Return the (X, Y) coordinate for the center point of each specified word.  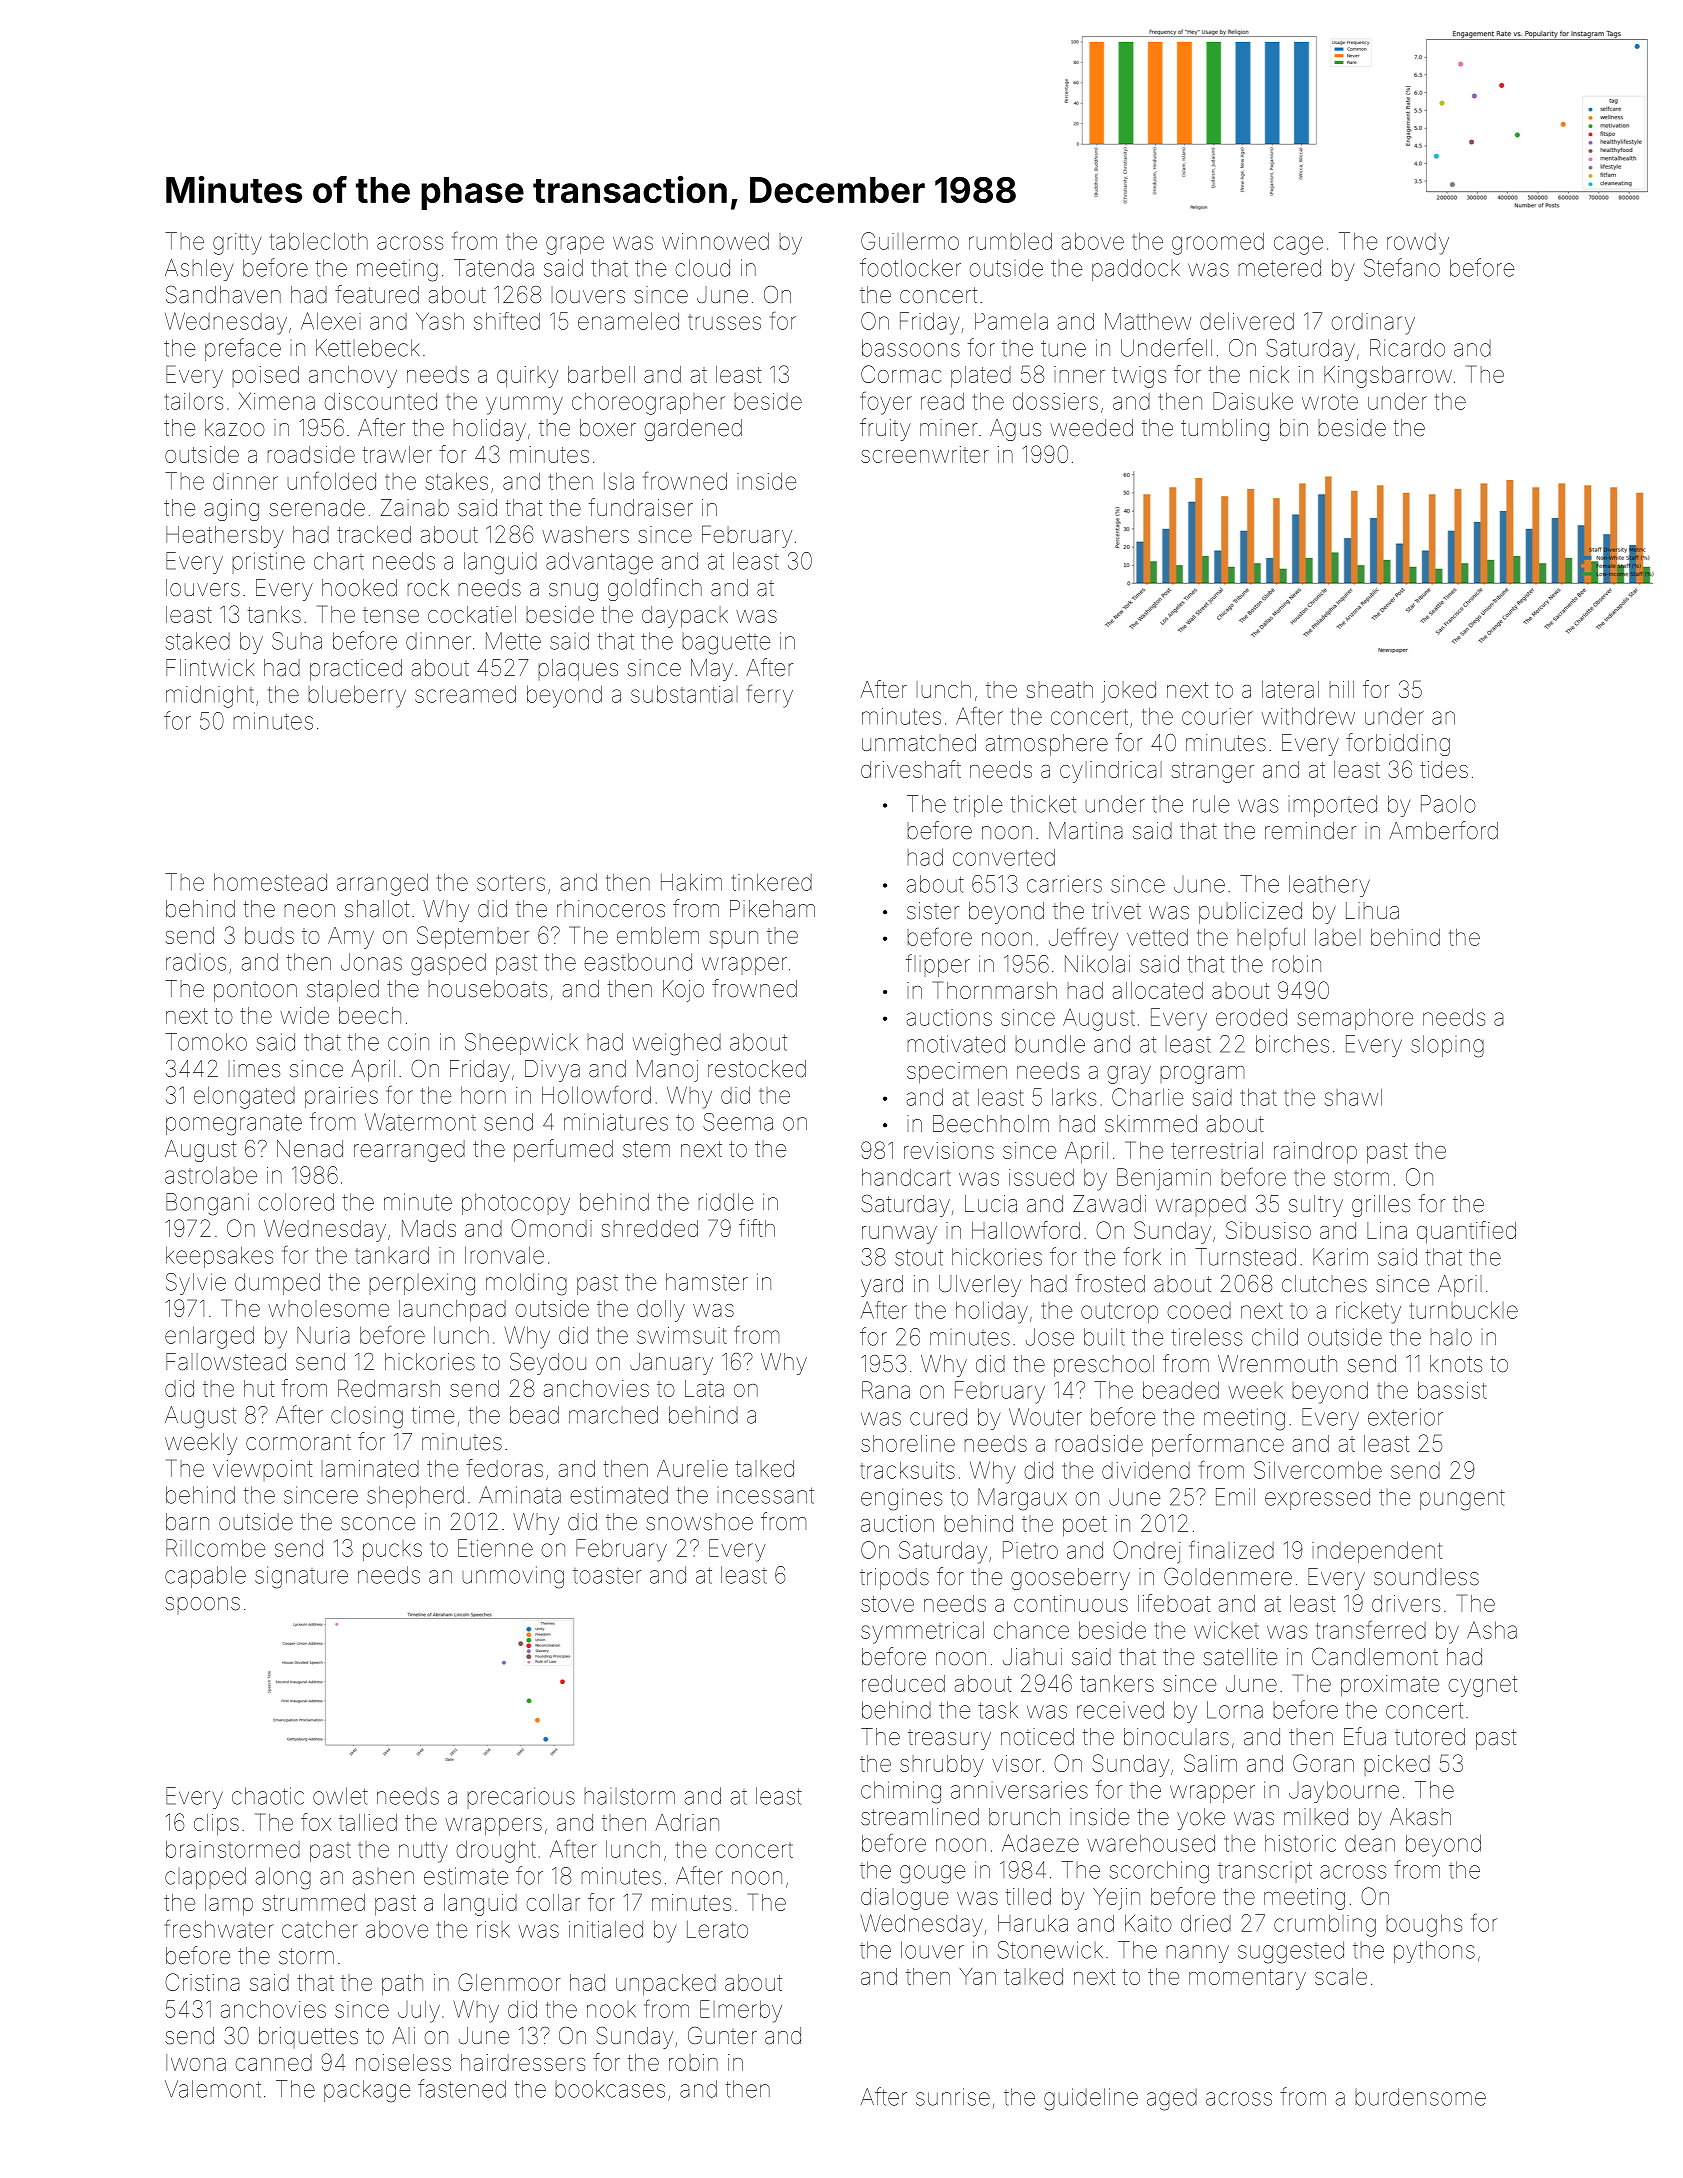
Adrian (687, 1822)
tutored (1430, 1737)
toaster (607, 1576)
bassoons (911, 348)
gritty (237, 244)
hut (259, 1388)
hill (1342, 689)
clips (216, 1825)
